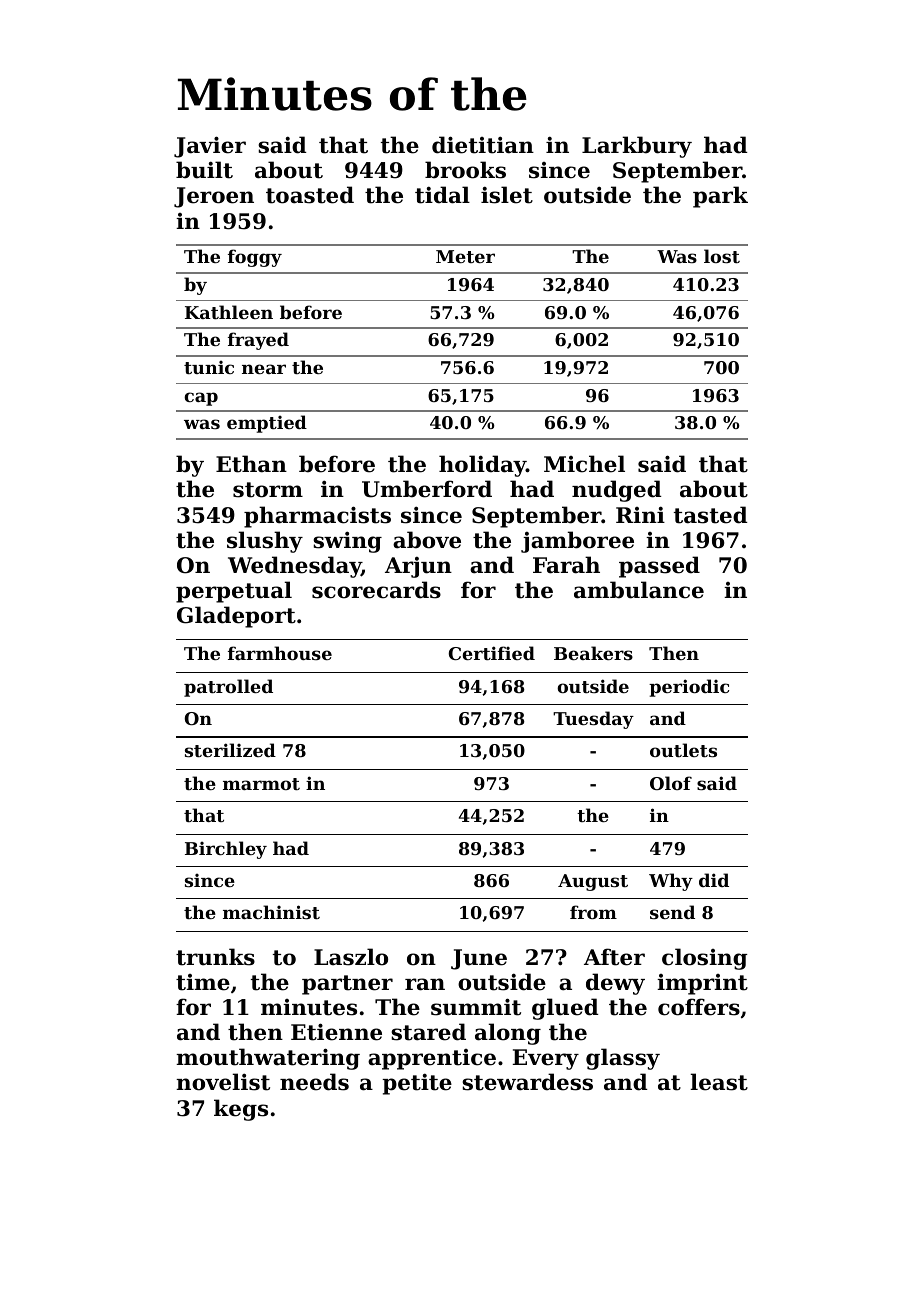 The image size is (924, 1311). What do you see at coordinates (711, 515) in the document?
I see `tasted` at bounding box center [711, 515].
